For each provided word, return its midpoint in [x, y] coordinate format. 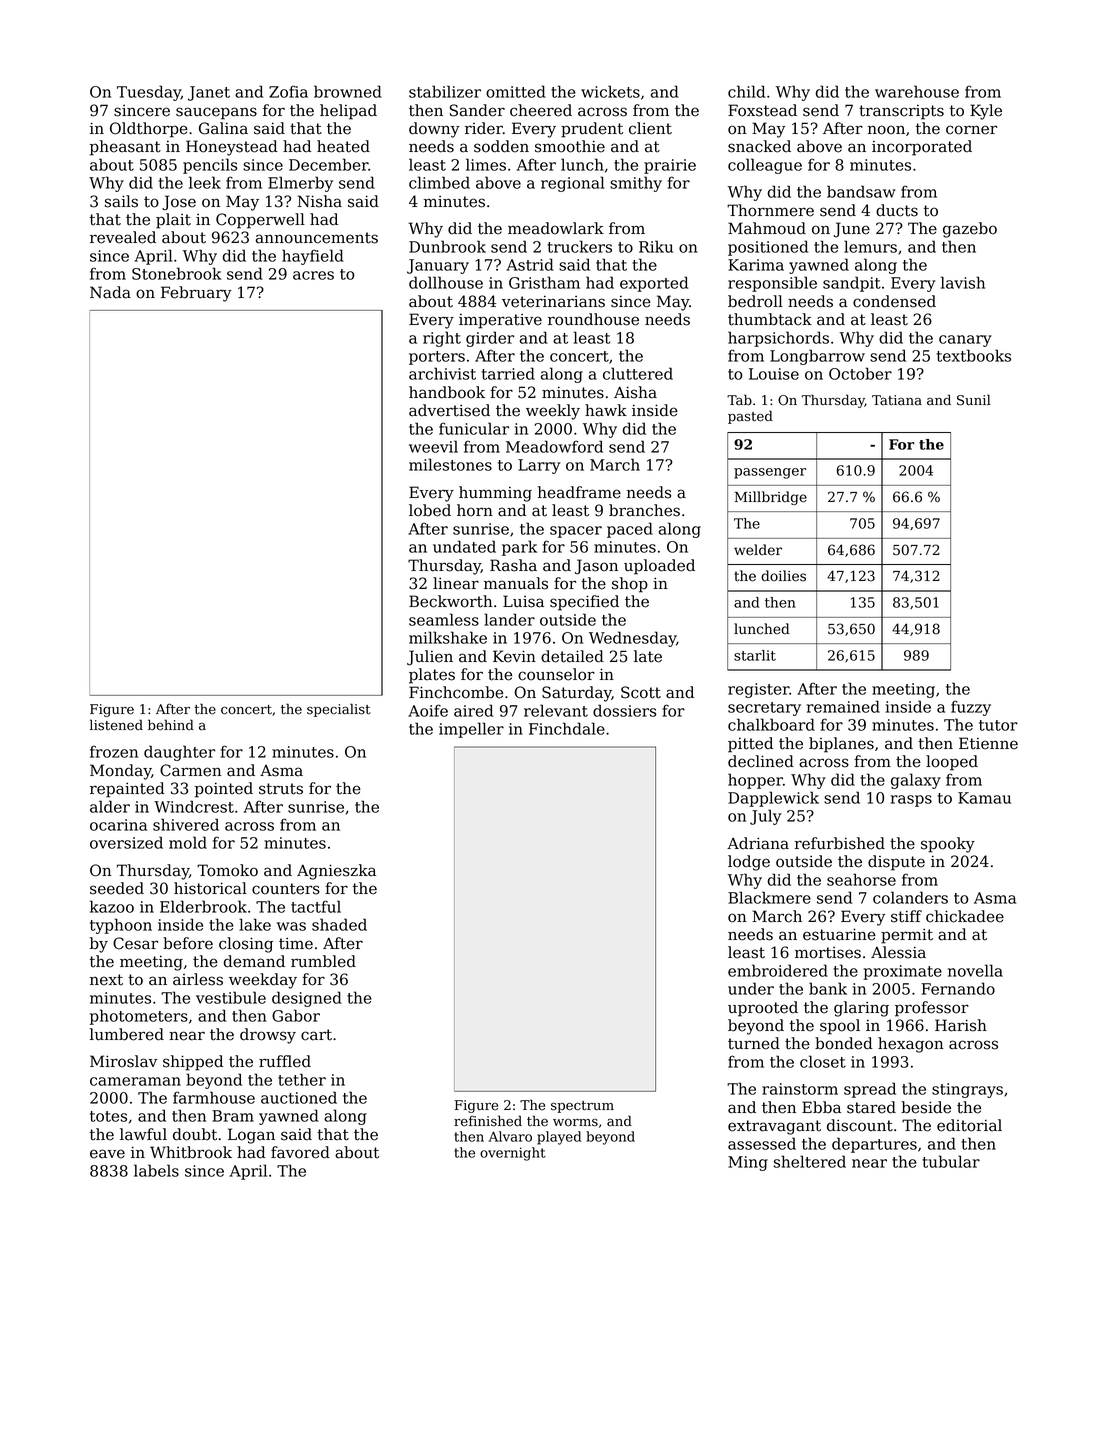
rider [484, 128]
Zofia [288, 91]
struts [281, 789]
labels [156, 1170]
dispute [896, 863]
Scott [641, 692]
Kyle [986, 112]
